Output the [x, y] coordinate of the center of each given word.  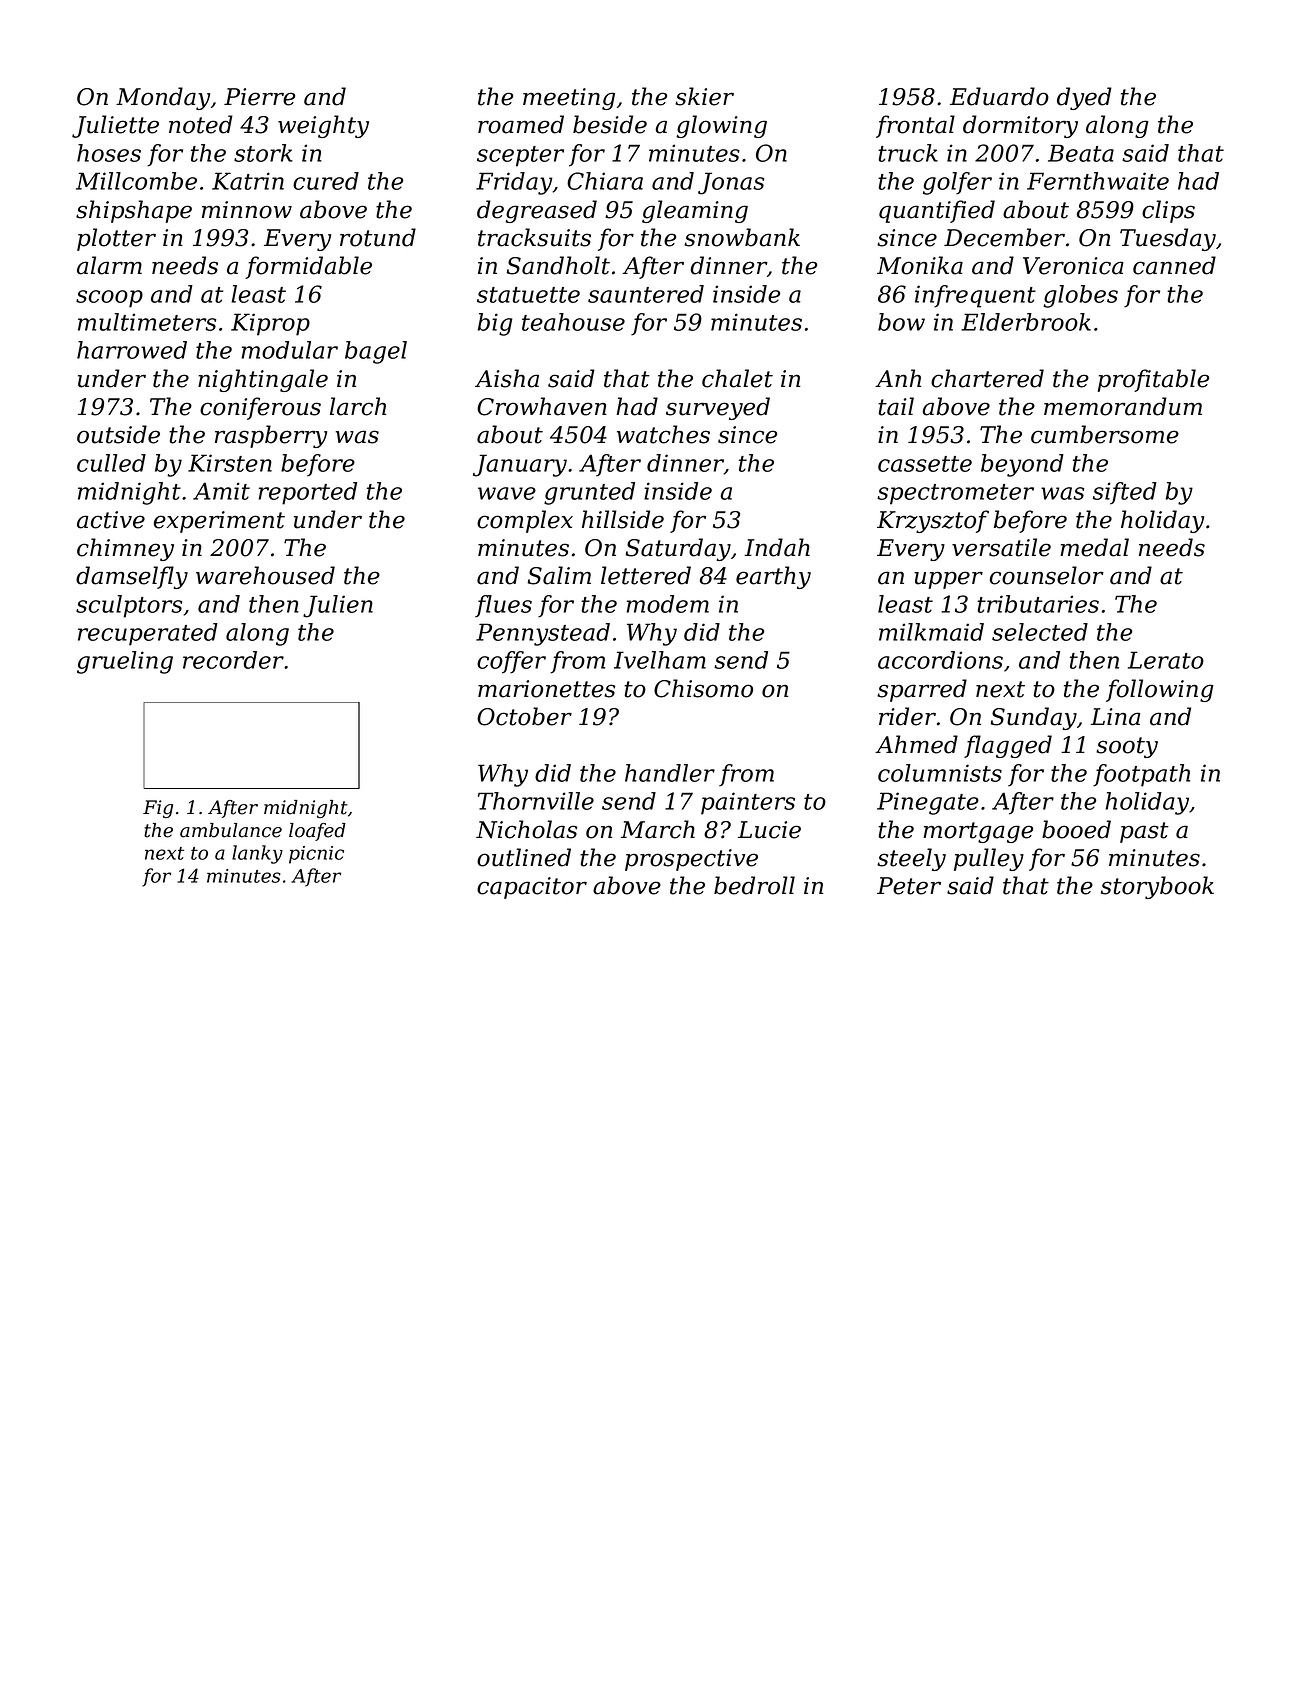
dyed [1084, 98]
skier [704, 96]
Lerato [1166, 660]
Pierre [259, 97]
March [658, 829]
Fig [158, 809]
